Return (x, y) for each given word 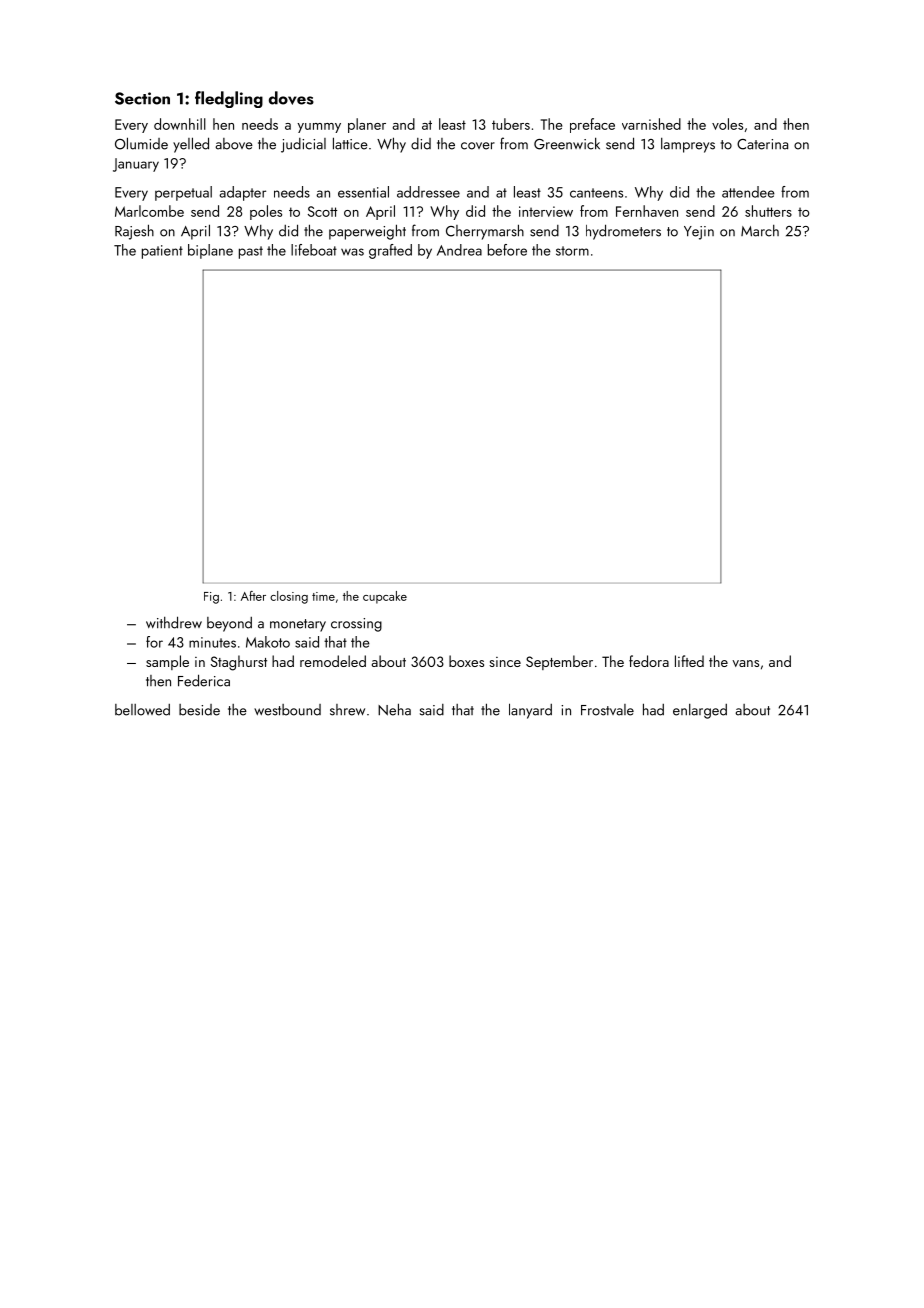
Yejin (699, 233)
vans (745, 663)
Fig (211, 598)
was (352, 252)
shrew (347, 710)
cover (478, 146)
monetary (298, 625)
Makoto (268, 642)
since (505, 662)
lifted (689, 661)
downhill (180, 124)
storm (572, 251)
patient (162, 252)
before (507, 250)
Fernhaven (647, 211)
